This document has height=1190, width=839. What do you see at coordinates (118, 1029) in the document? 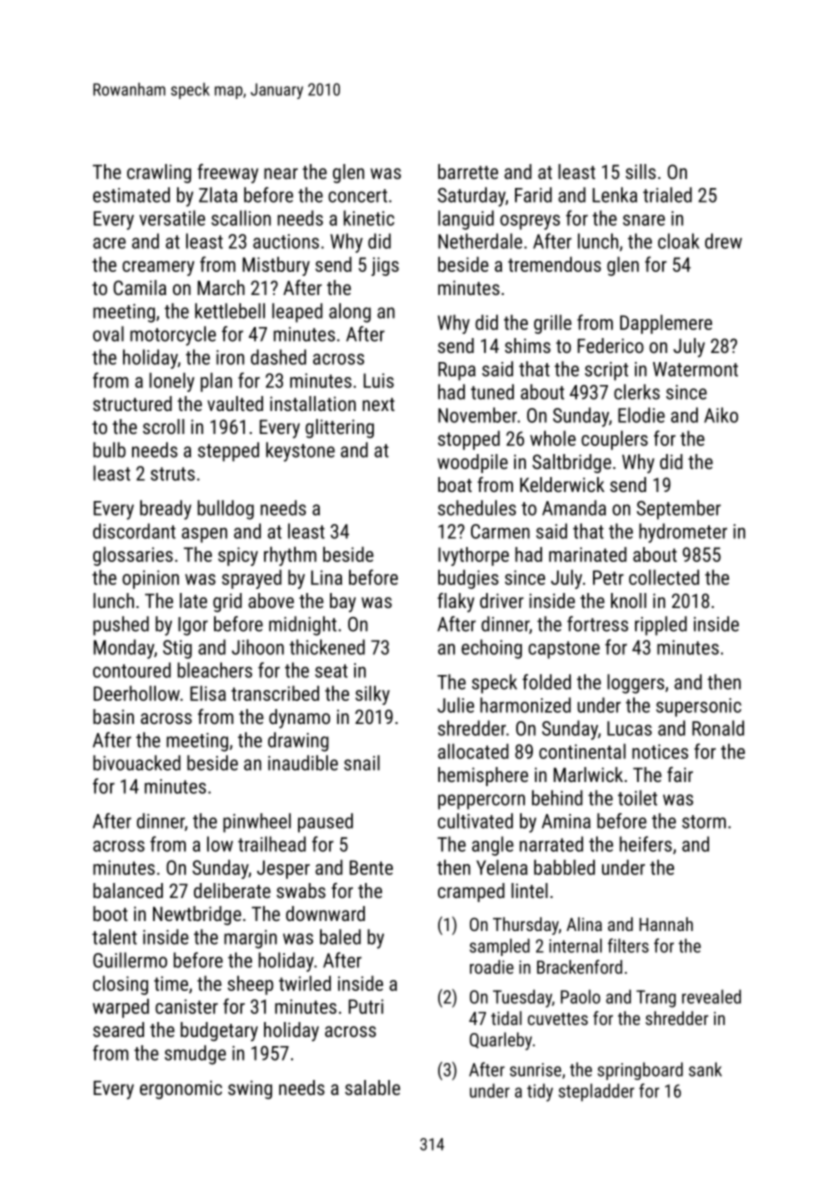
I see `seared` at bounding box center [118, 1029].
